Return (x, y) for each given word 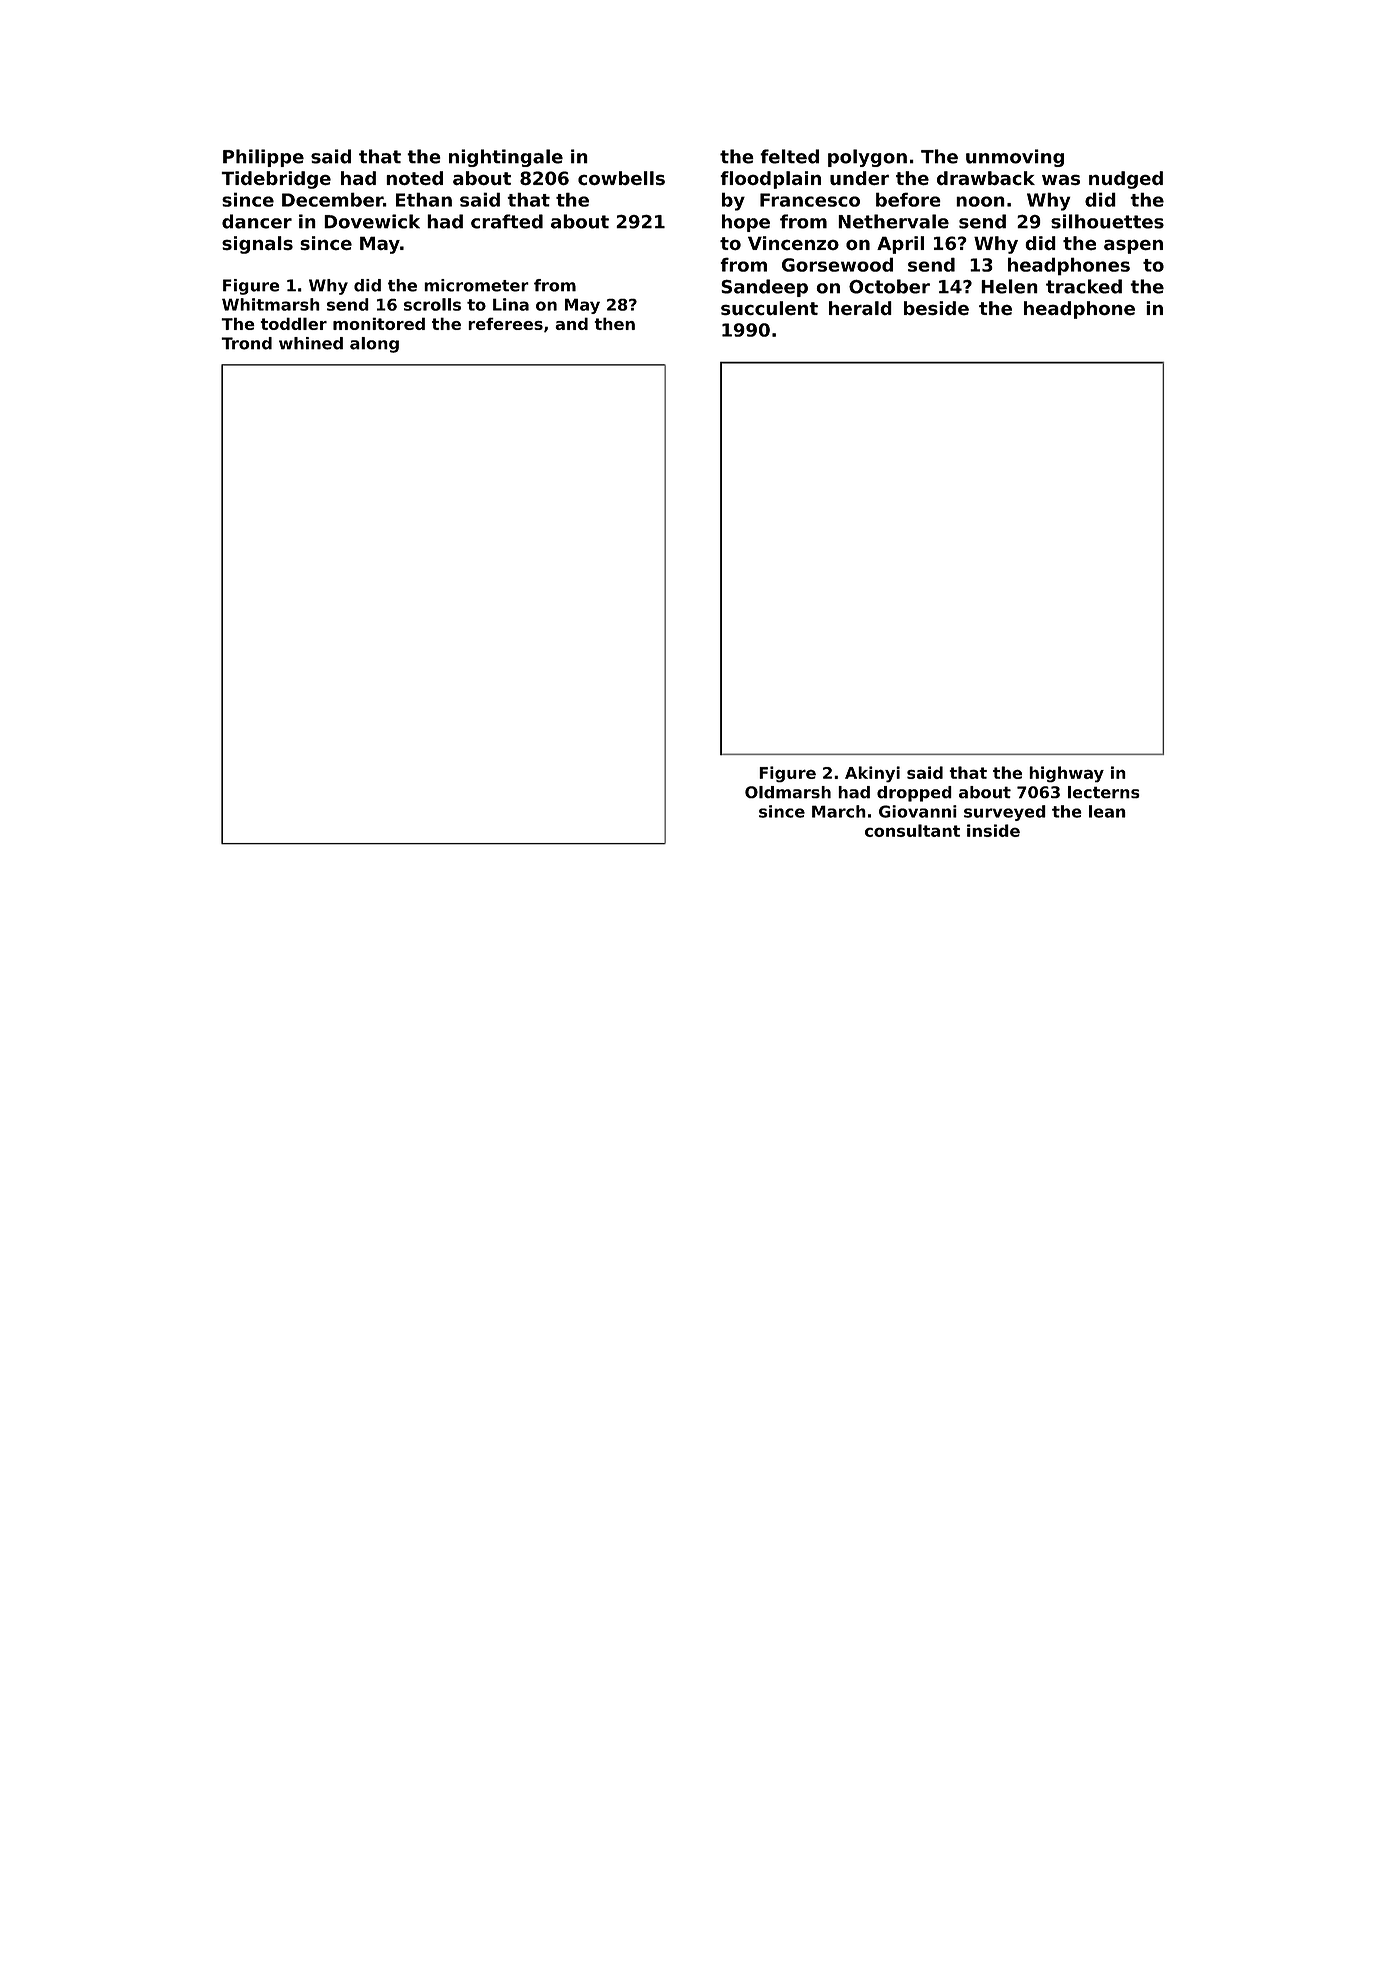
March (839, 811)
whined (311, 343)
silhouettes (1107, 221)
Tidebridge (276, 180)
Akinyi (872, 774)
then (615, 323)
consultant (912, 830)
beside (936, 308)
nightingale (506, 158)
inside (993, 830)
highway (1066, 774)
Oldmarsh (788, 792)
